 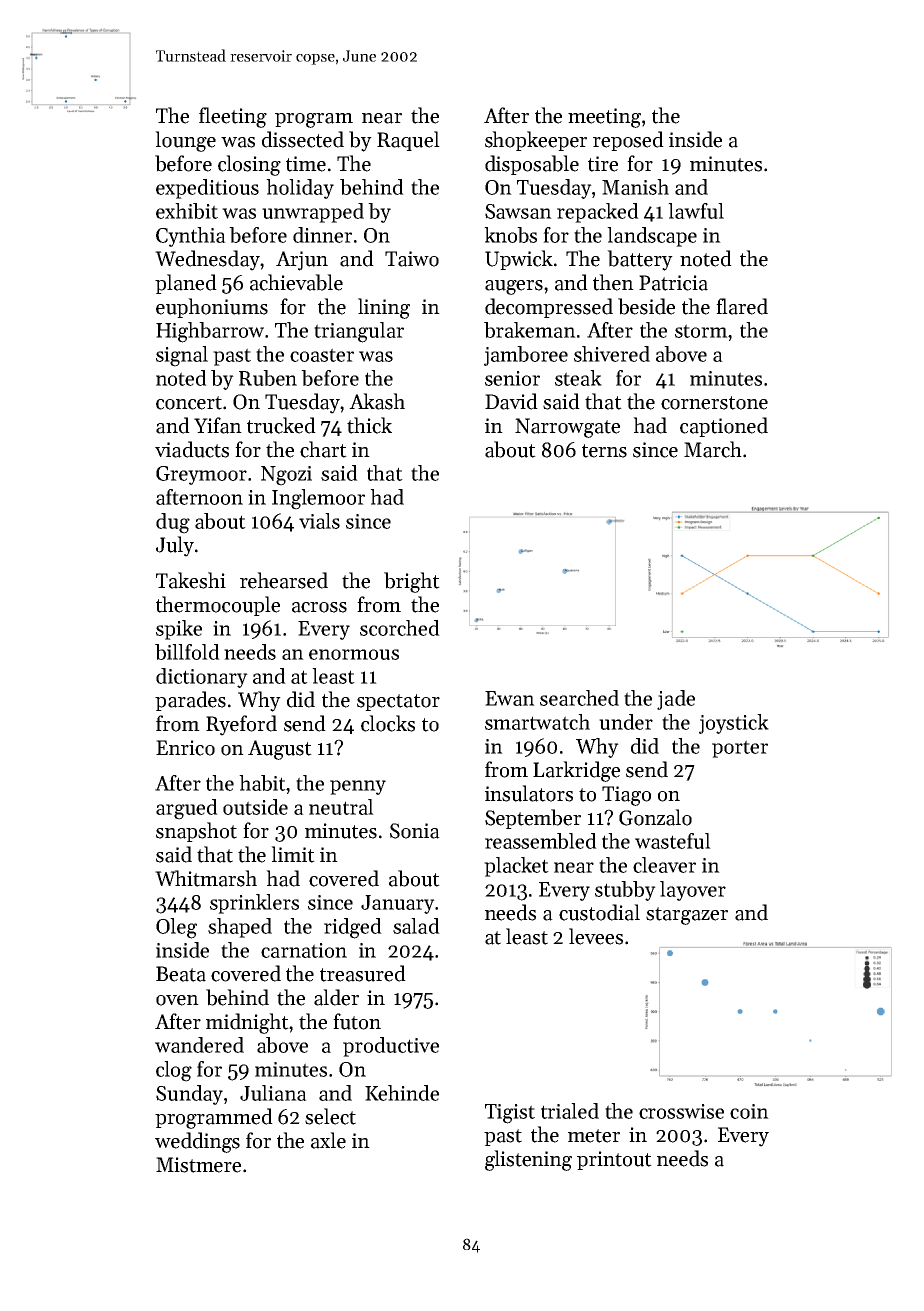 I want to click on signal, so click(x=182, y=356).
